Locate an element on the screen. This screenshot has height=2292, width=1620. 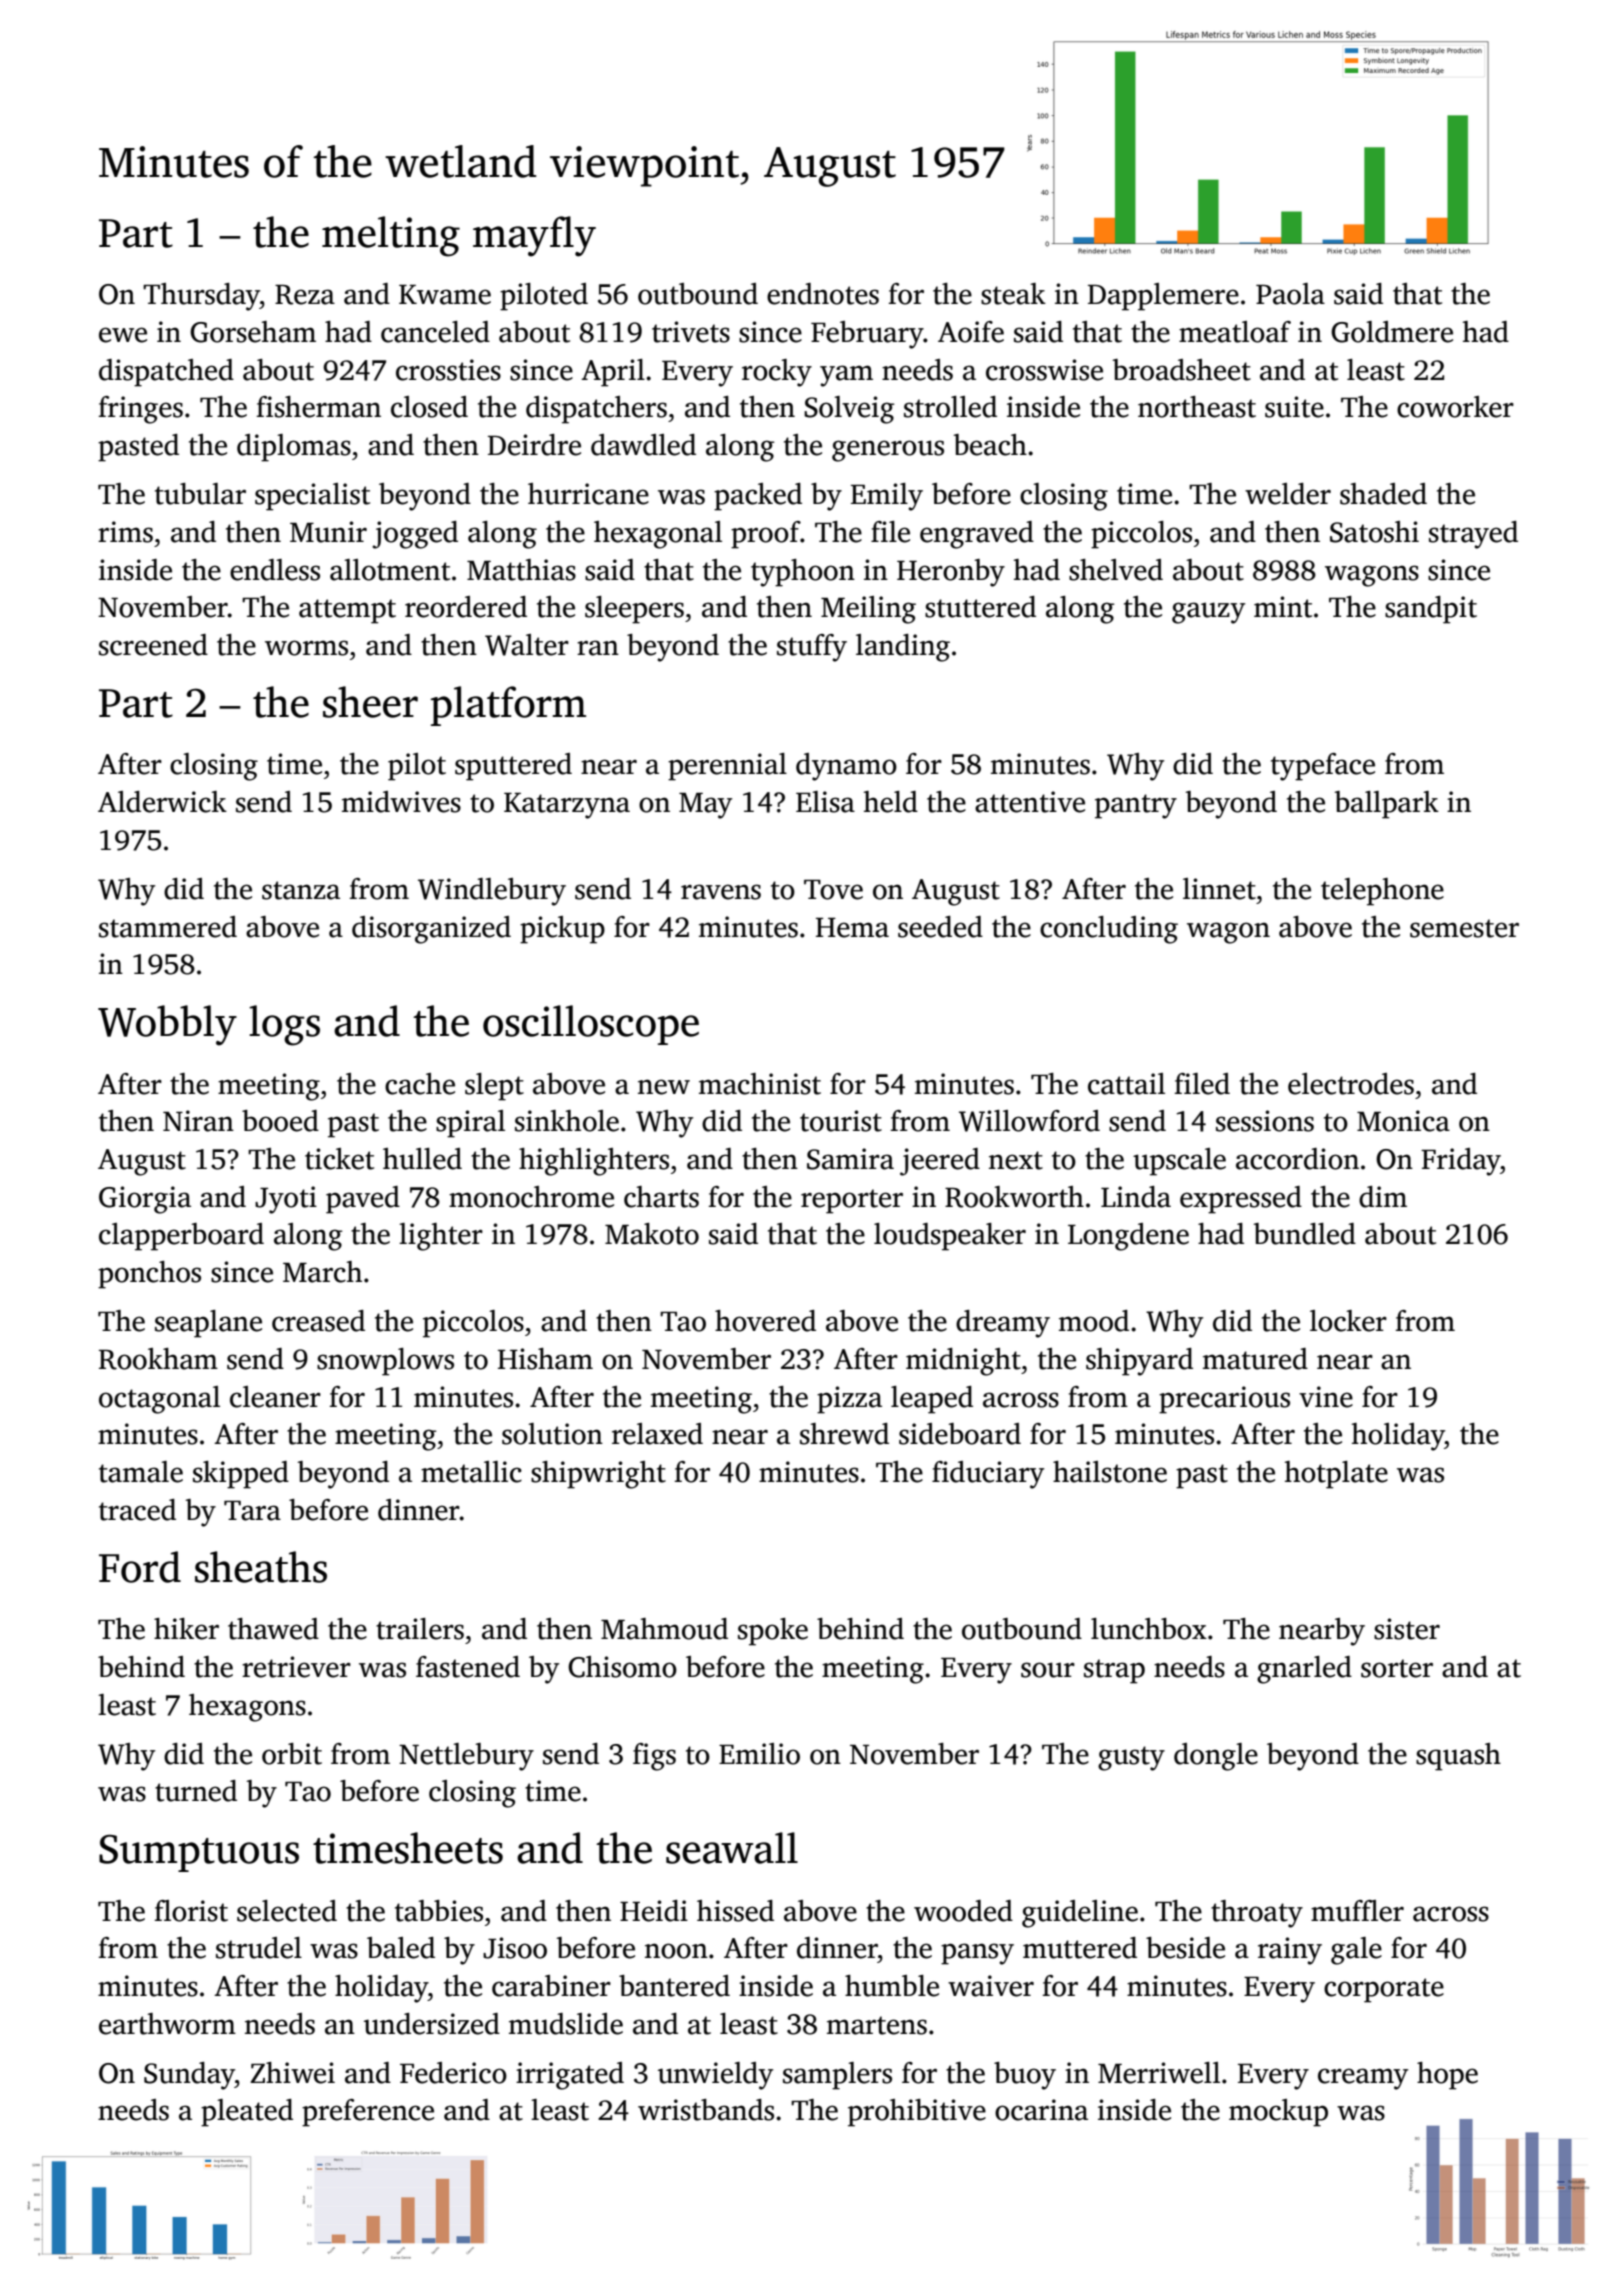
cattail is located at coordinates (1126, 1084).
